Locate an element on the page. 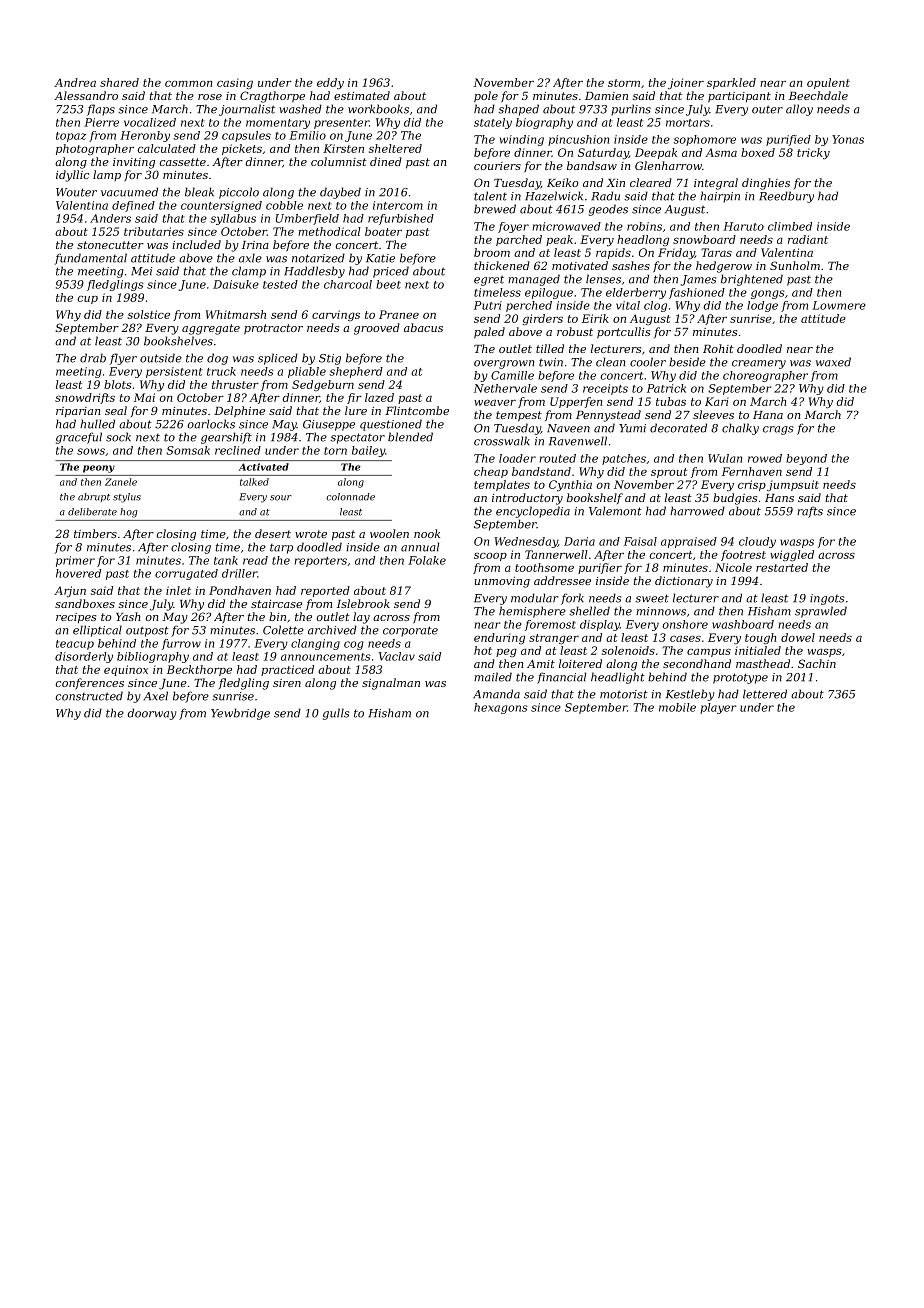  clog is located at coordinates (655, 306).
